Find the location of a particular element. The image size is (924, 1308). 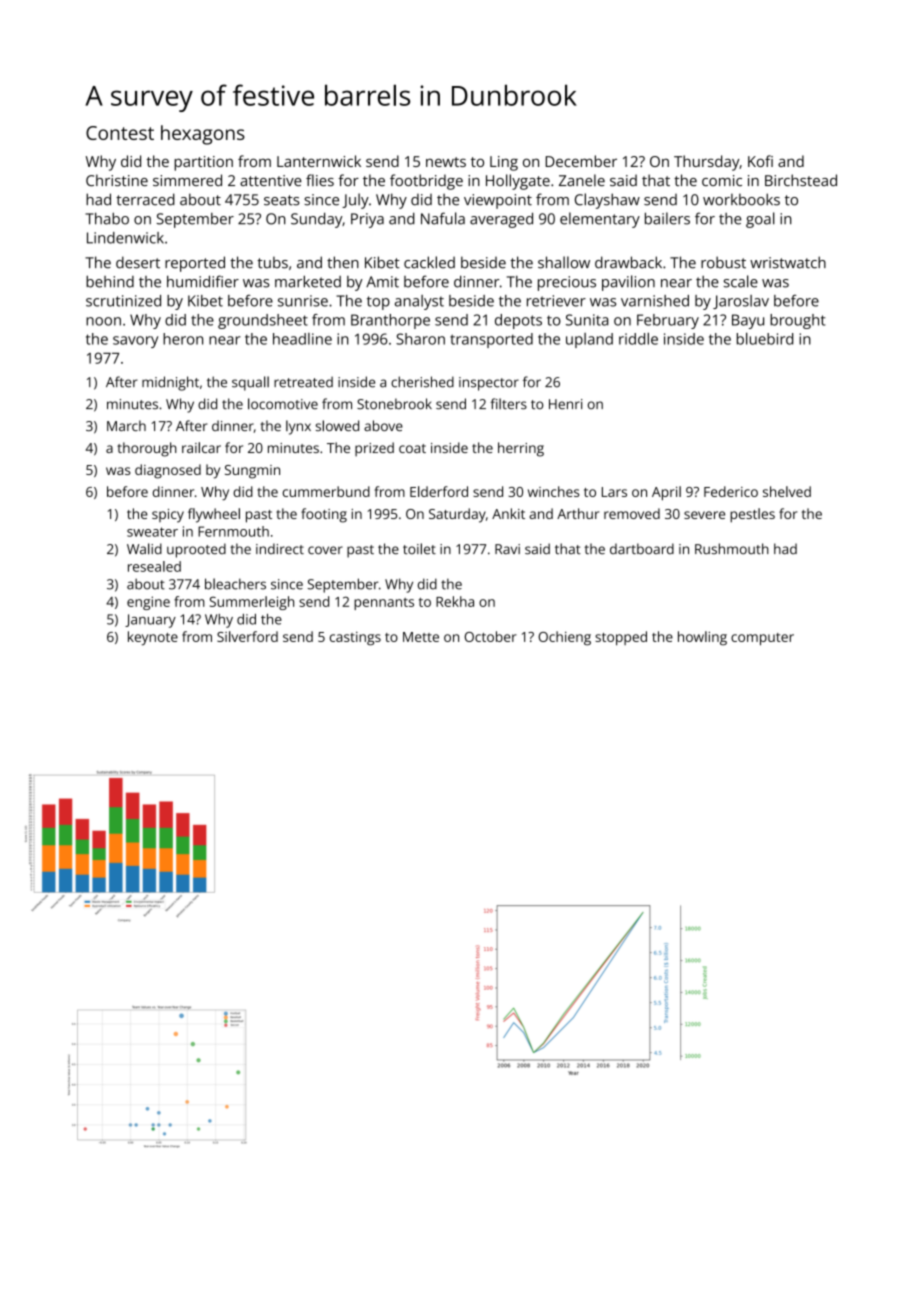

Birchstead is located at coordinates (801, 180).
